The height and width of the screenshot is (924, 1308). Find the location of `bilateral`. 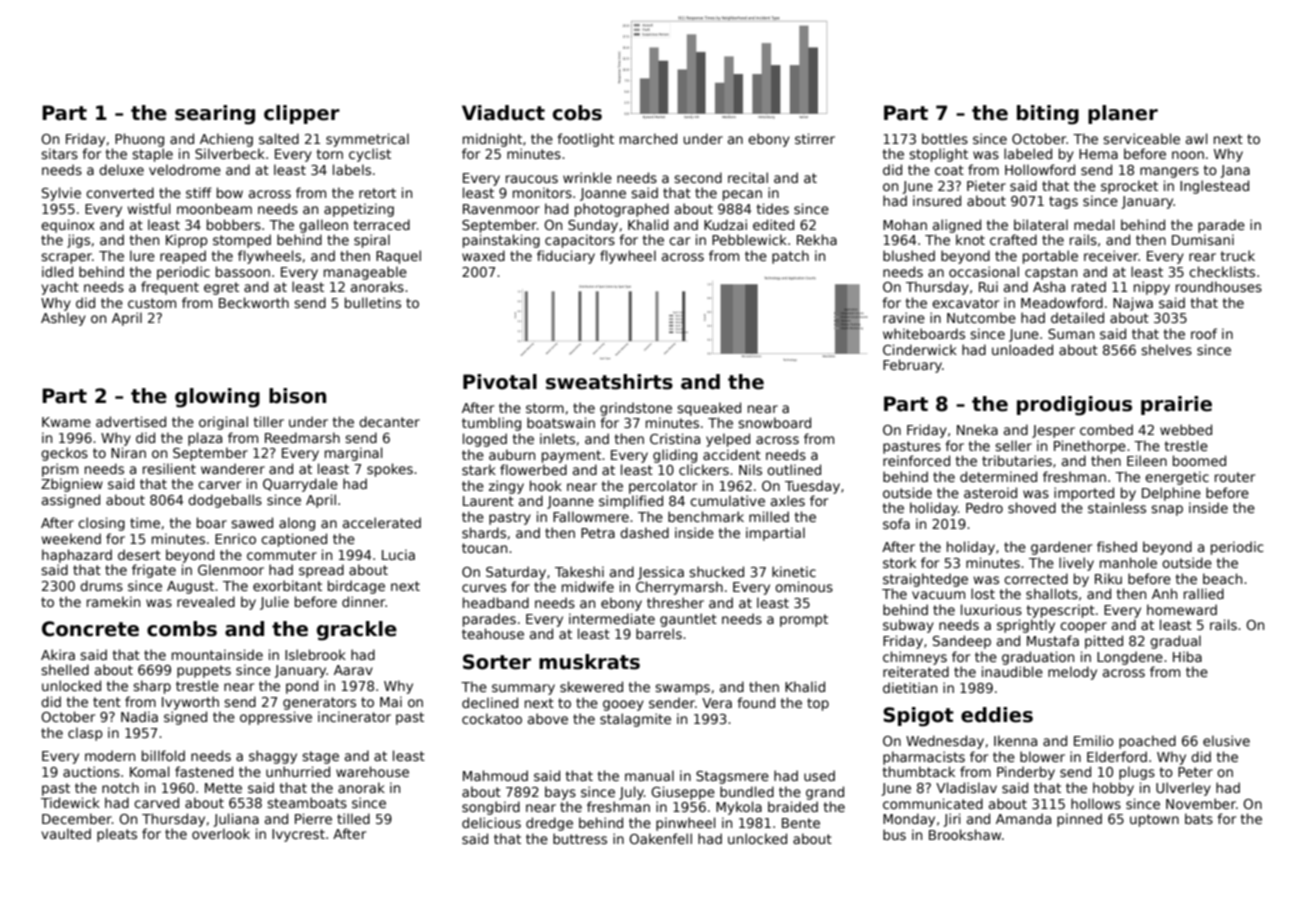

bilateral is located at coordinates (1041, 224).
